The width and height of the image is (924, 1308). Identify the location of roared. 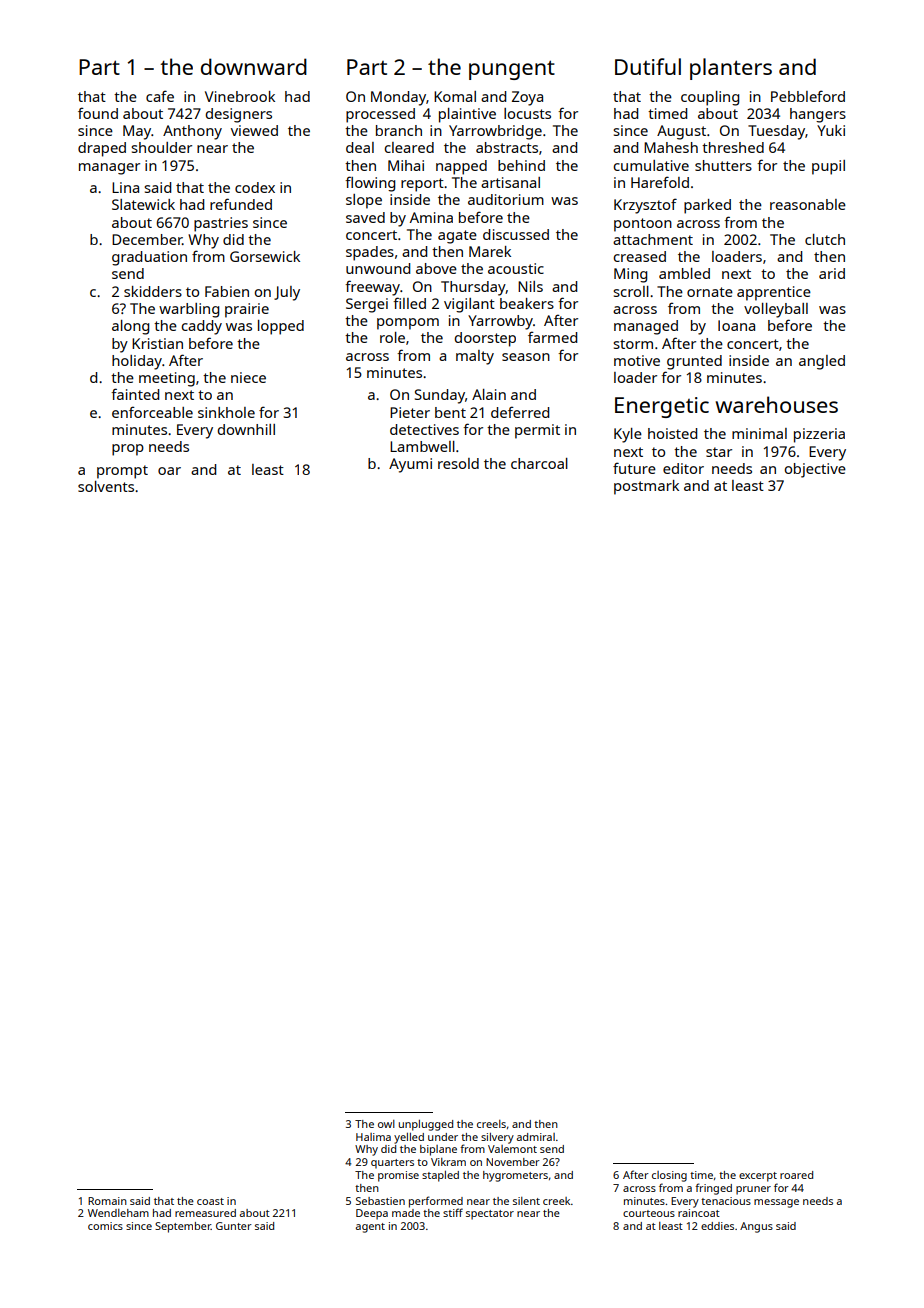
(796, 1175).
